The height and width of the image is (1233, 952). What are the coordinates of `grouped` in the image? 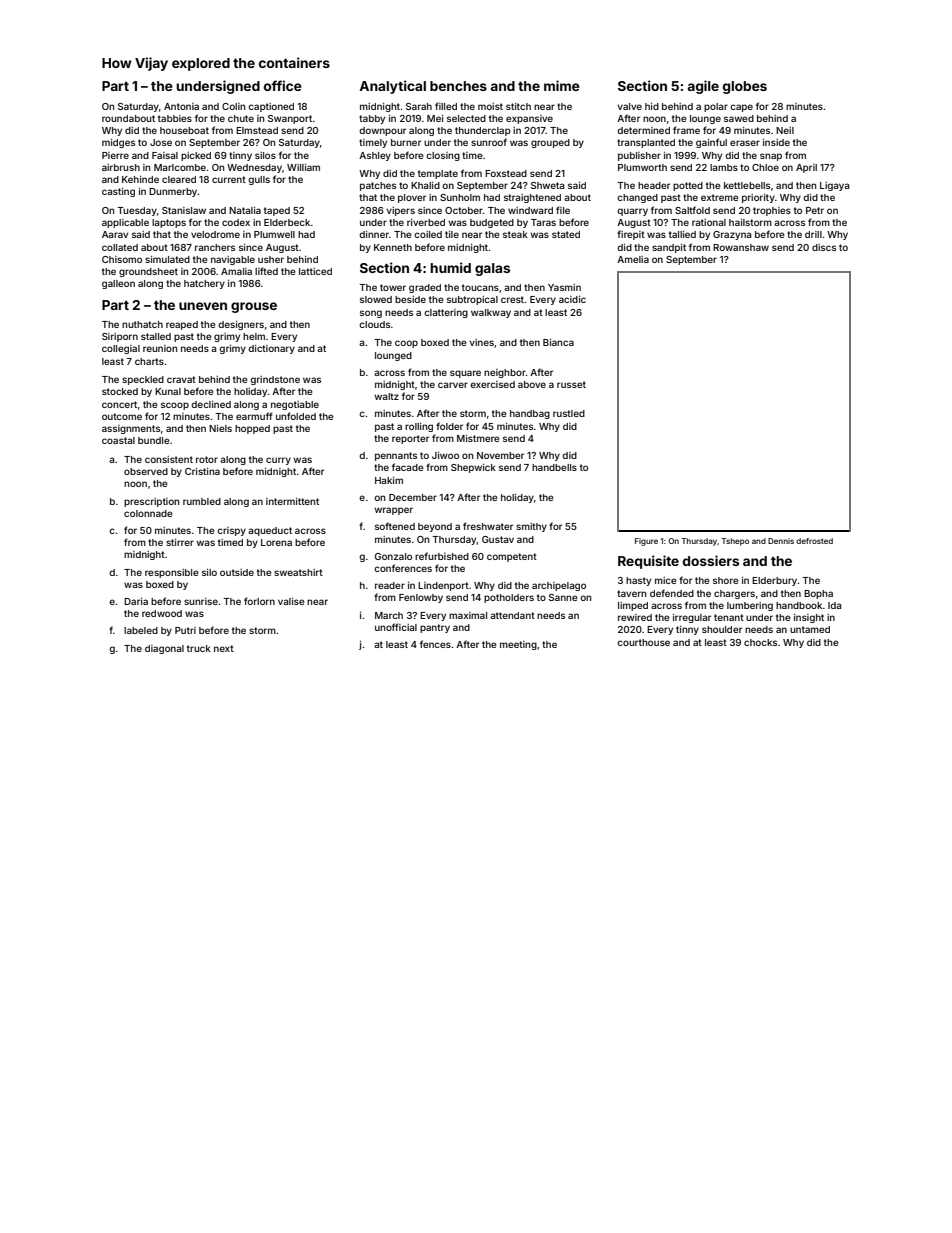 It's located at (550, 143).
